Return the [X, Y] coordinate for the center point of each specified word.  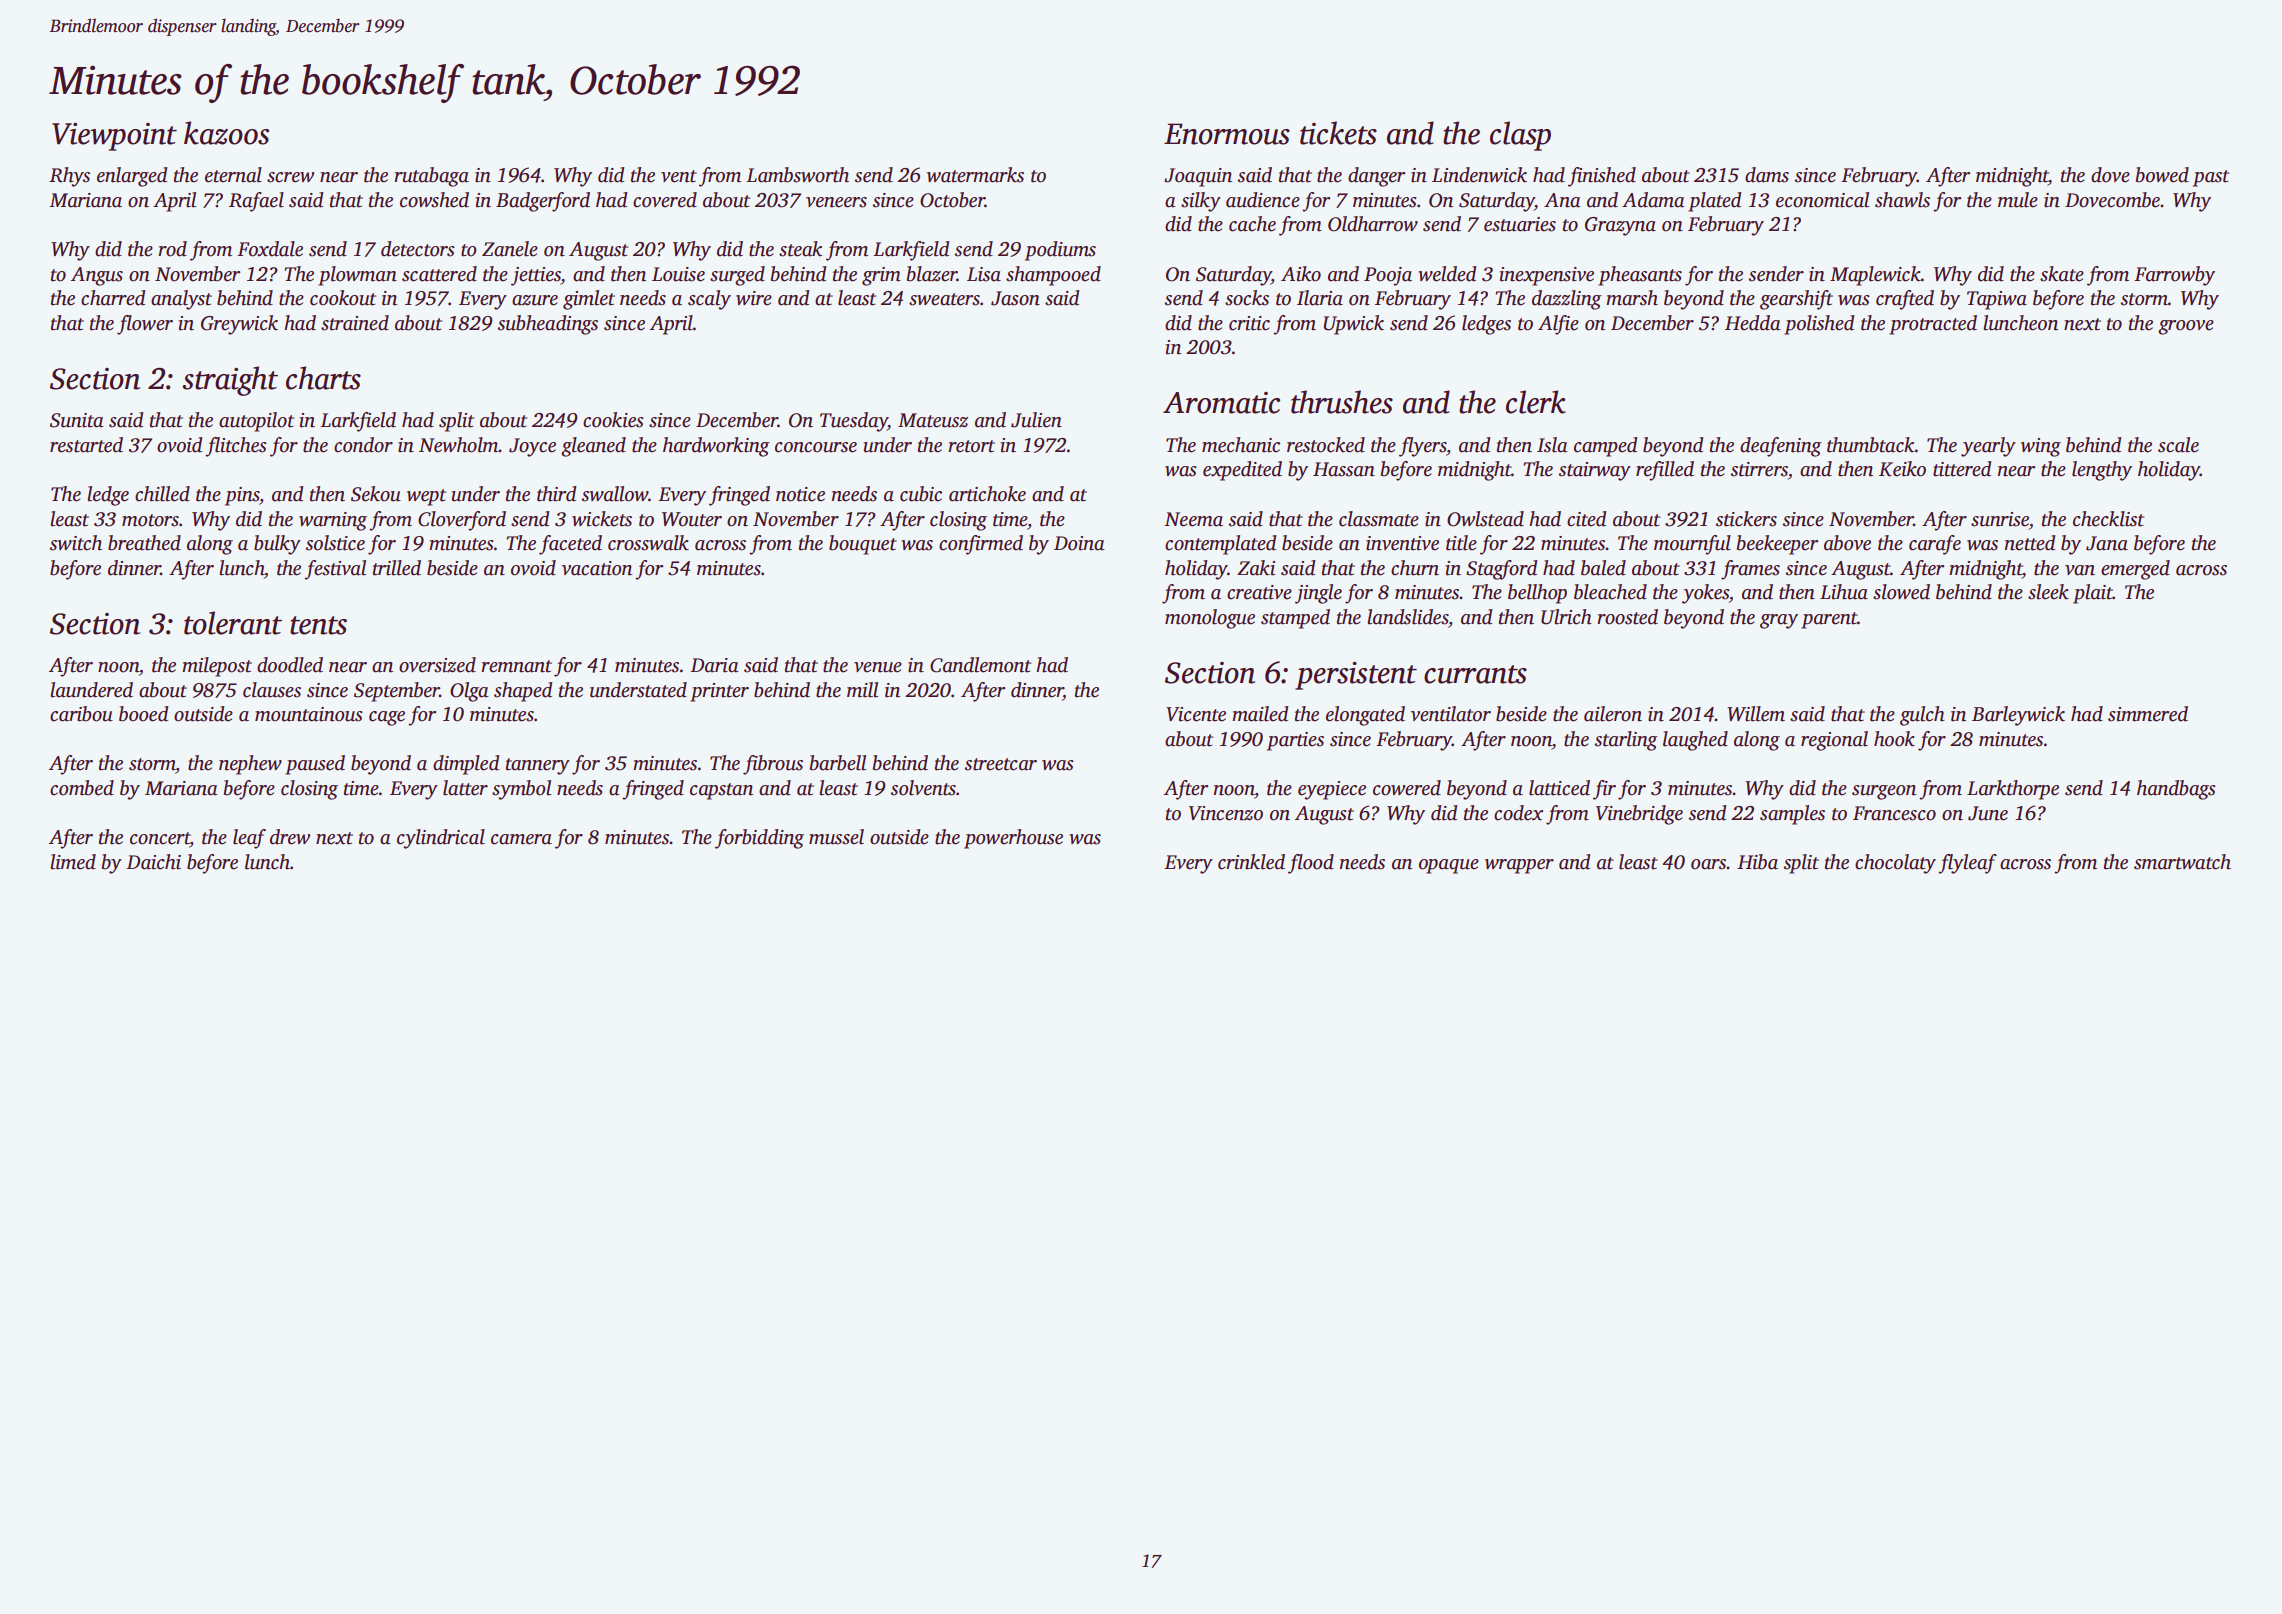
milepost [217, 667]
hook [1894, 739]
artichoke [987, 494]
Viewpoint [114, 137]
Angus [97, 276]
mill [862, 690]
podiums [1060, 251]
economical [1822, 200]
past [2211, 178]
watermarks [975, 175]
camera [521, 839]
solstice [335, 543]
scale [2178, 445]
